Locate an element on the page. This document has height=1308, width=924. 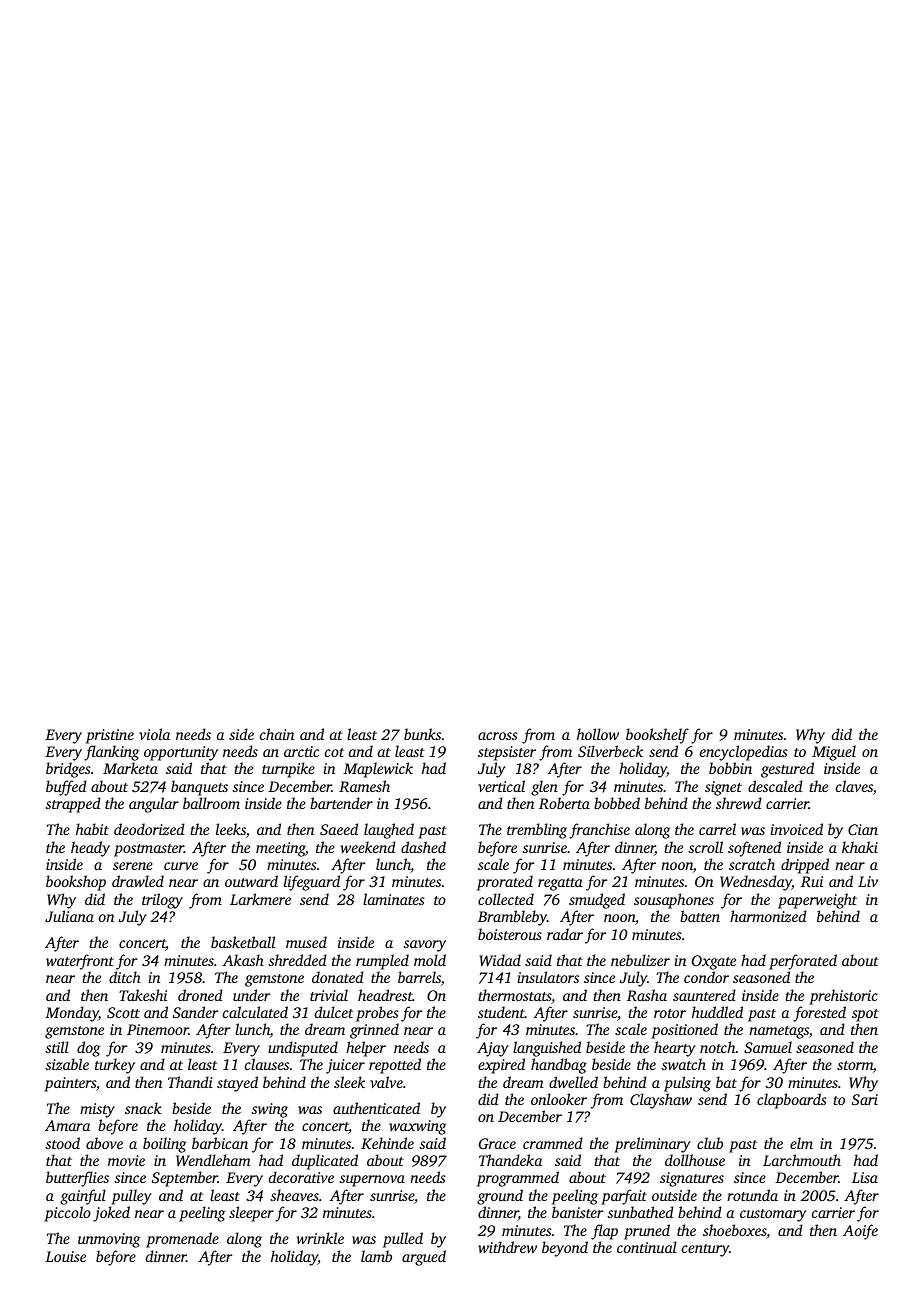
savory is located at coordinates (425, 946).
